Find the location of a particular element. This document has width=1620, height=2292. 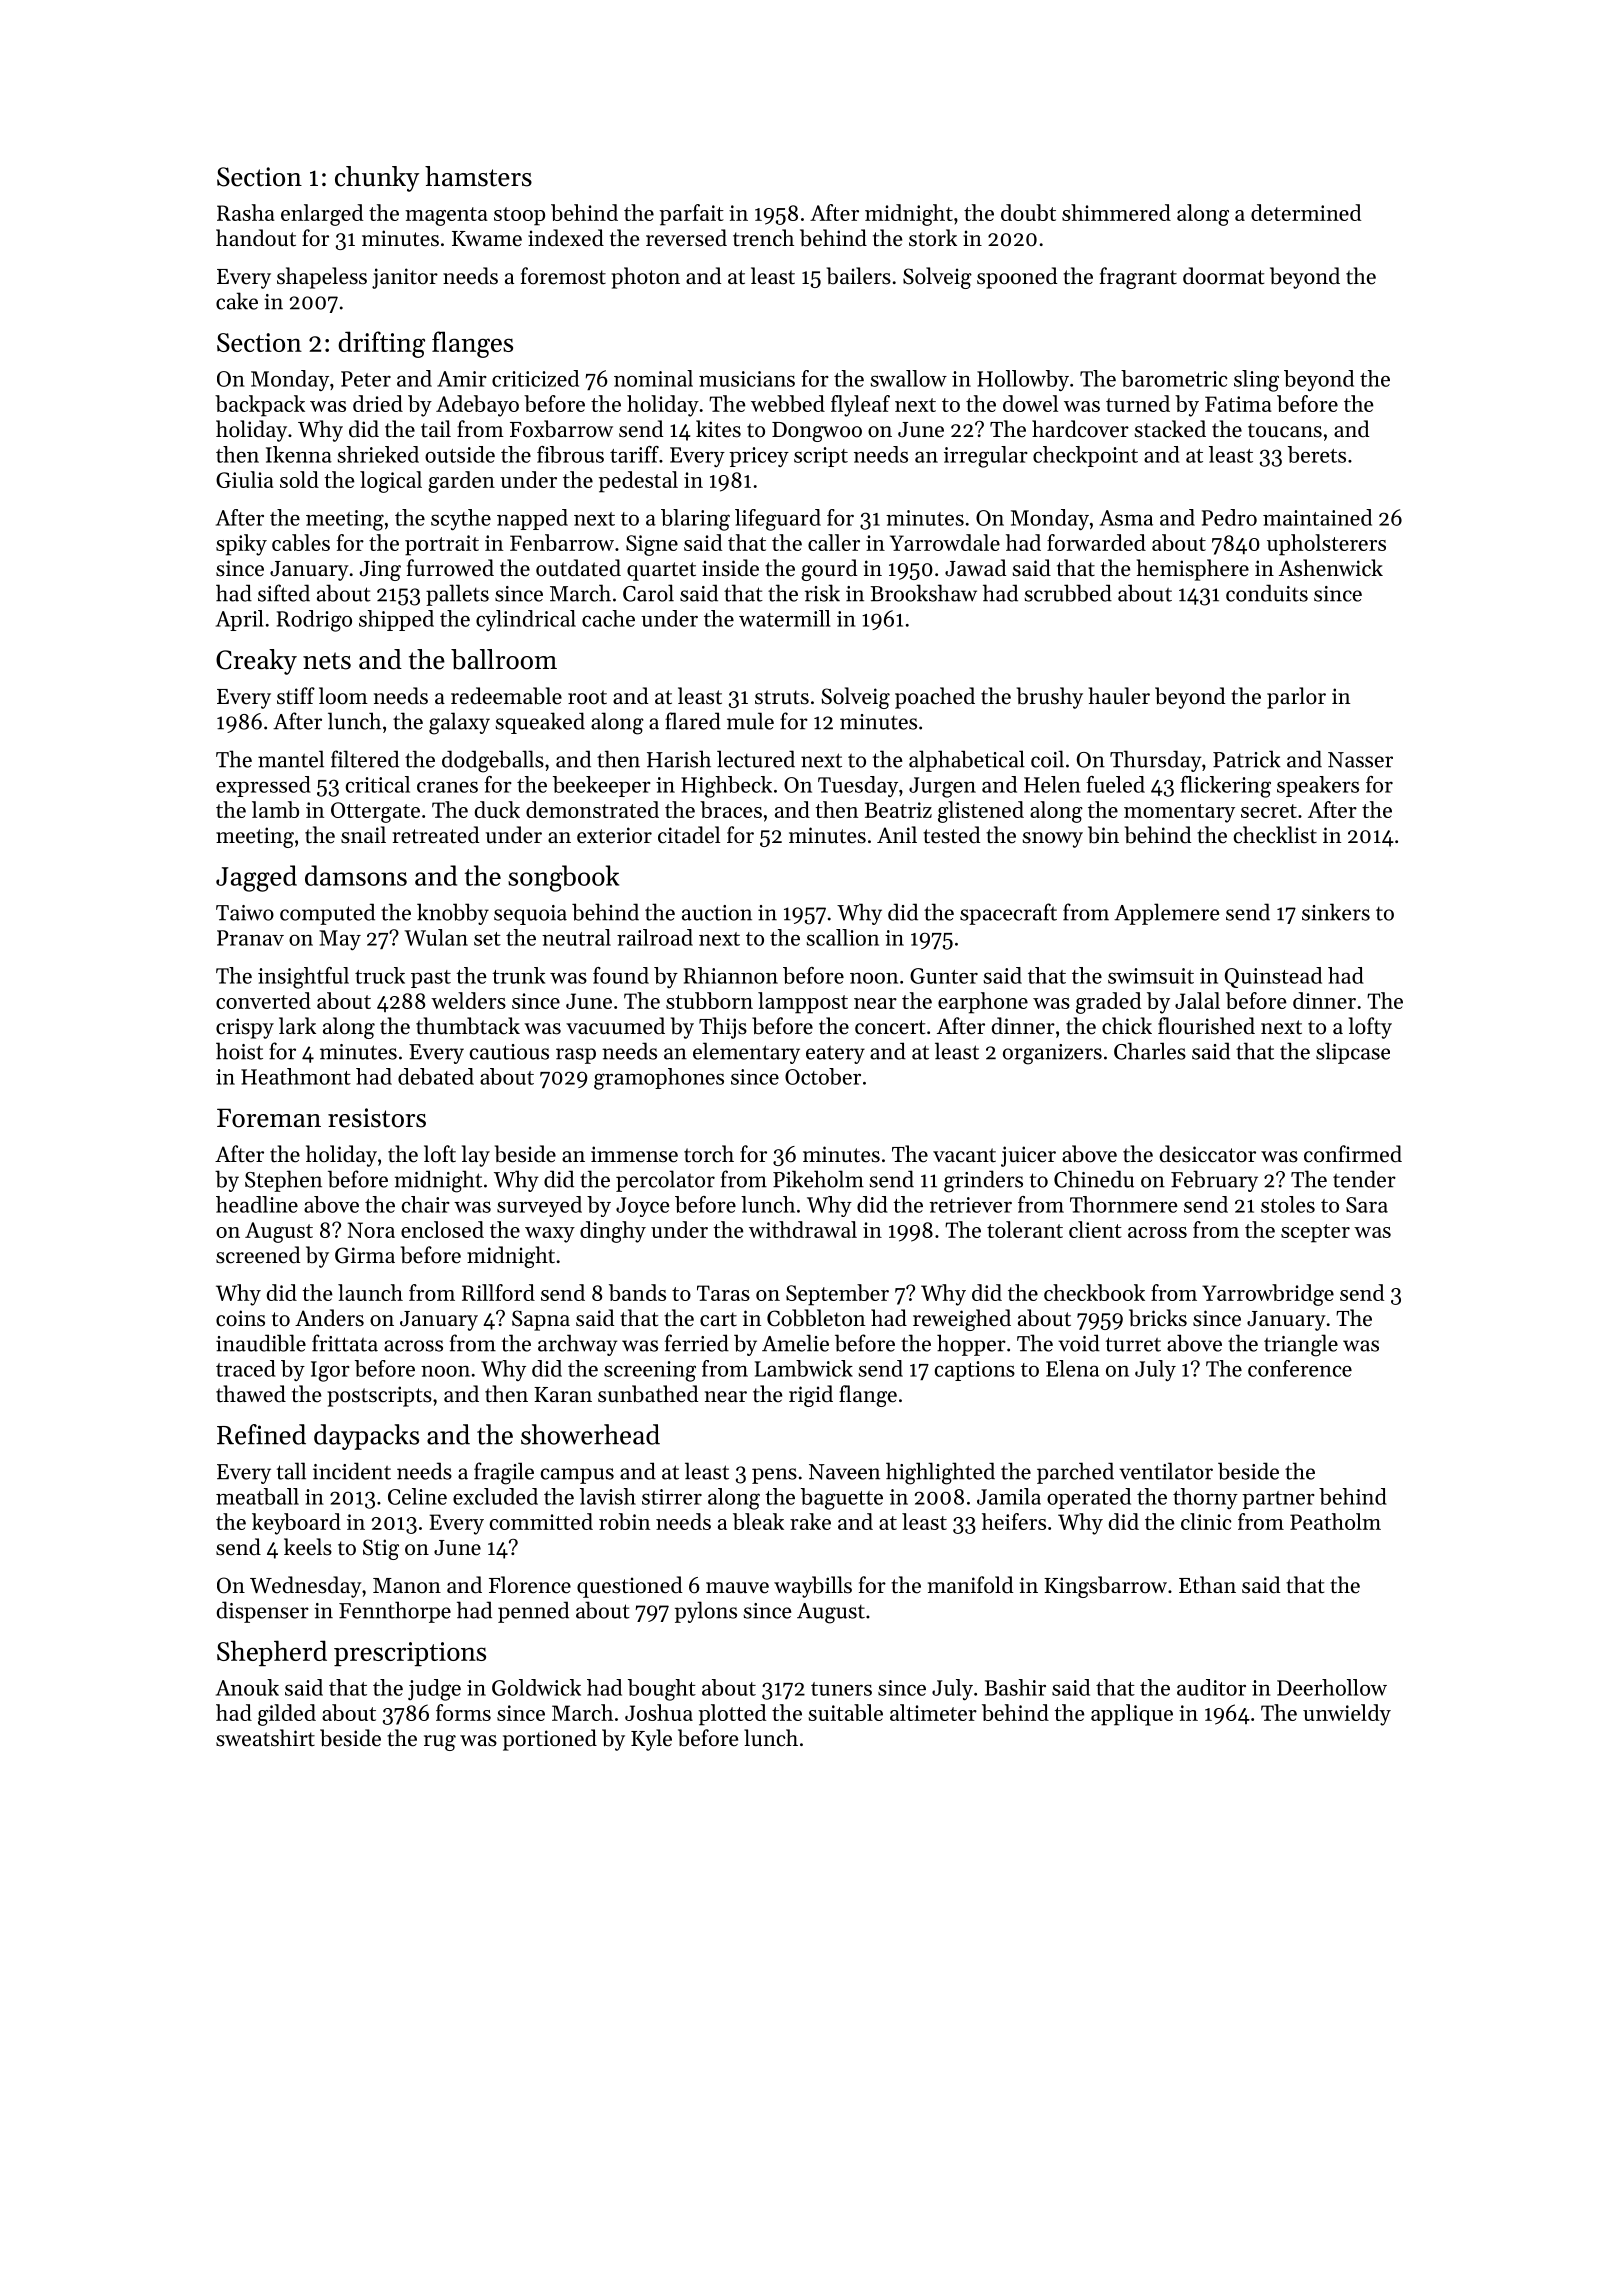

Brookshaw is located at coordinates (923, 593).
